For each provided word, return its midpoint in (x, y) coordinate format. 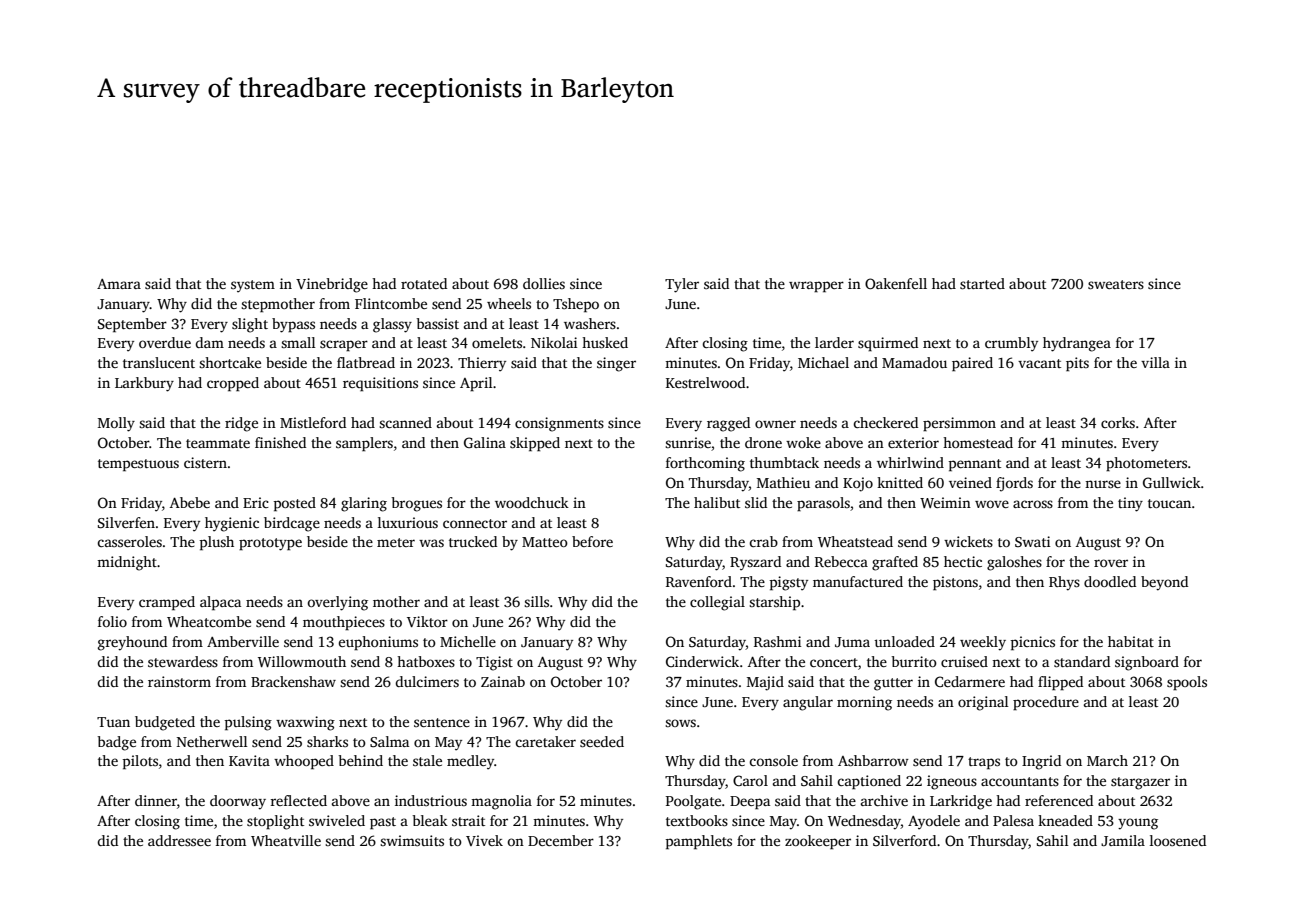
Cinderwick (702, 661)
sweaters (1116, 284)
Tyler (682, 285)
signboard (1147, 663)
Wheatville (286, 840)
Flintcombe (391, 303)
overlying (337, 603)
